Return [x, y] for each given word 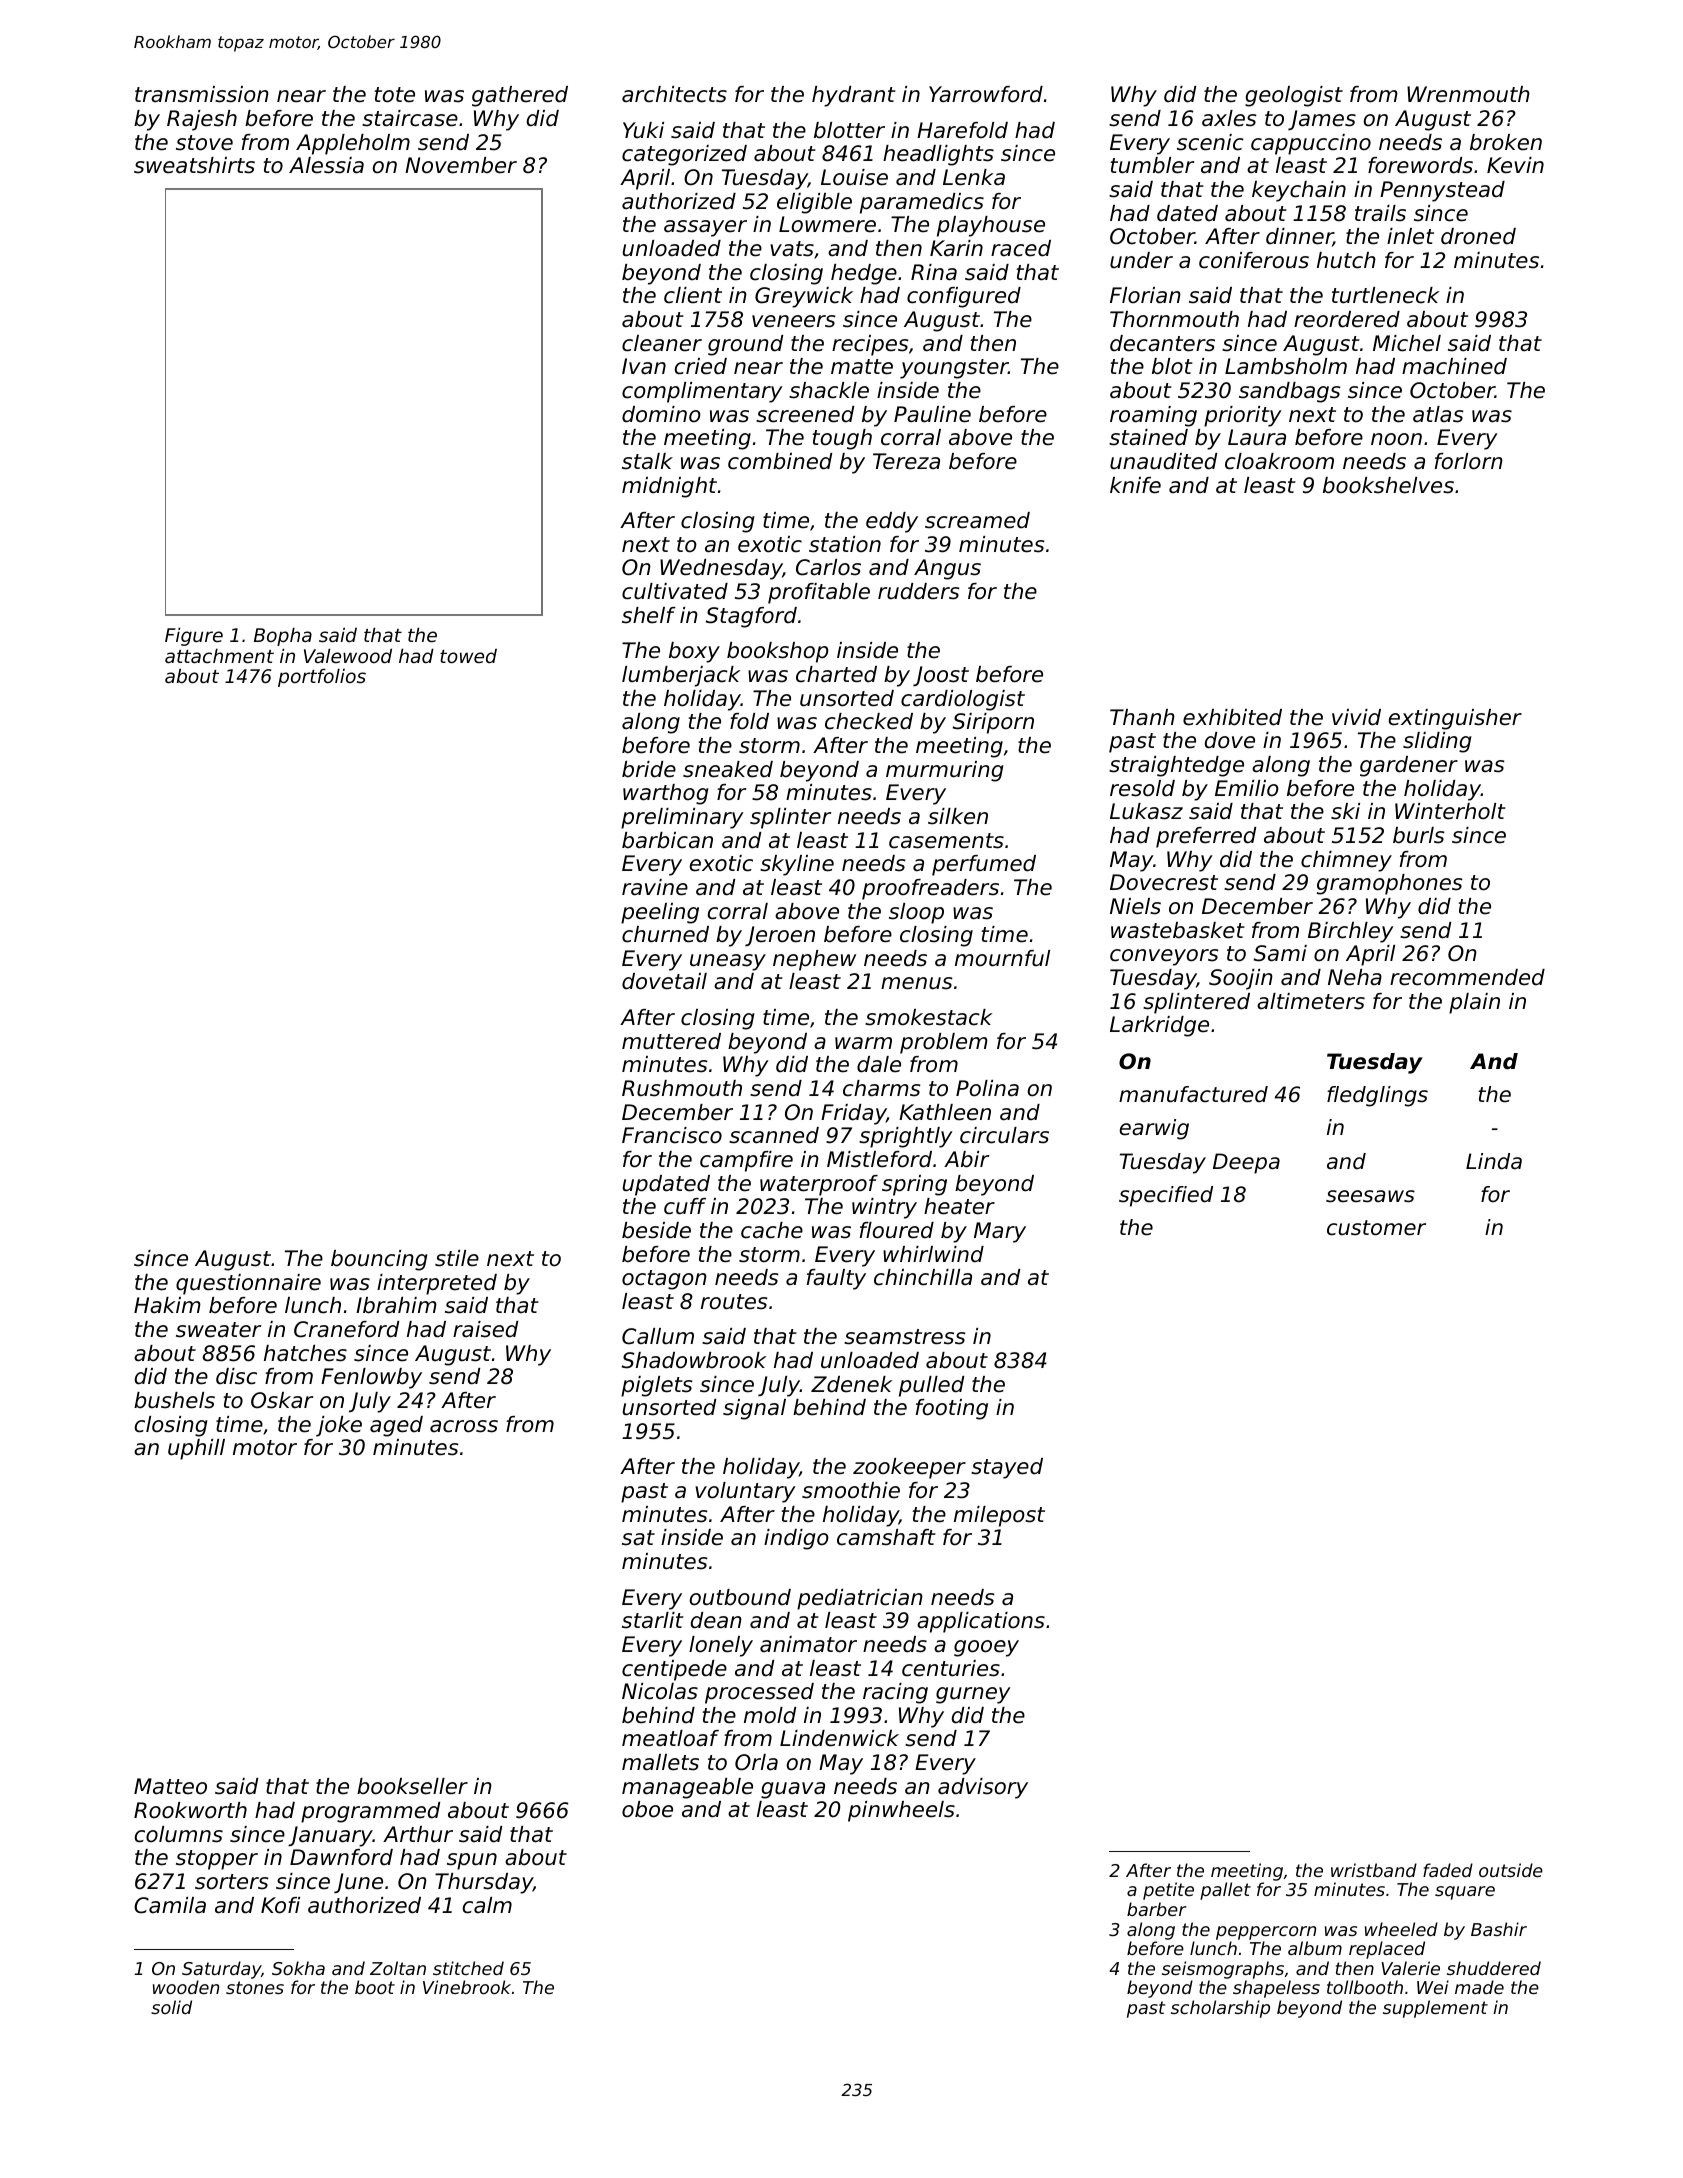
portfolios [322, 677]
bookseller [412, 1786]
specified [1166, 1196]
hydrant [854, 96]
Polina [987, 1088]
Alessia [326, 165]
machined [1454, 366]
